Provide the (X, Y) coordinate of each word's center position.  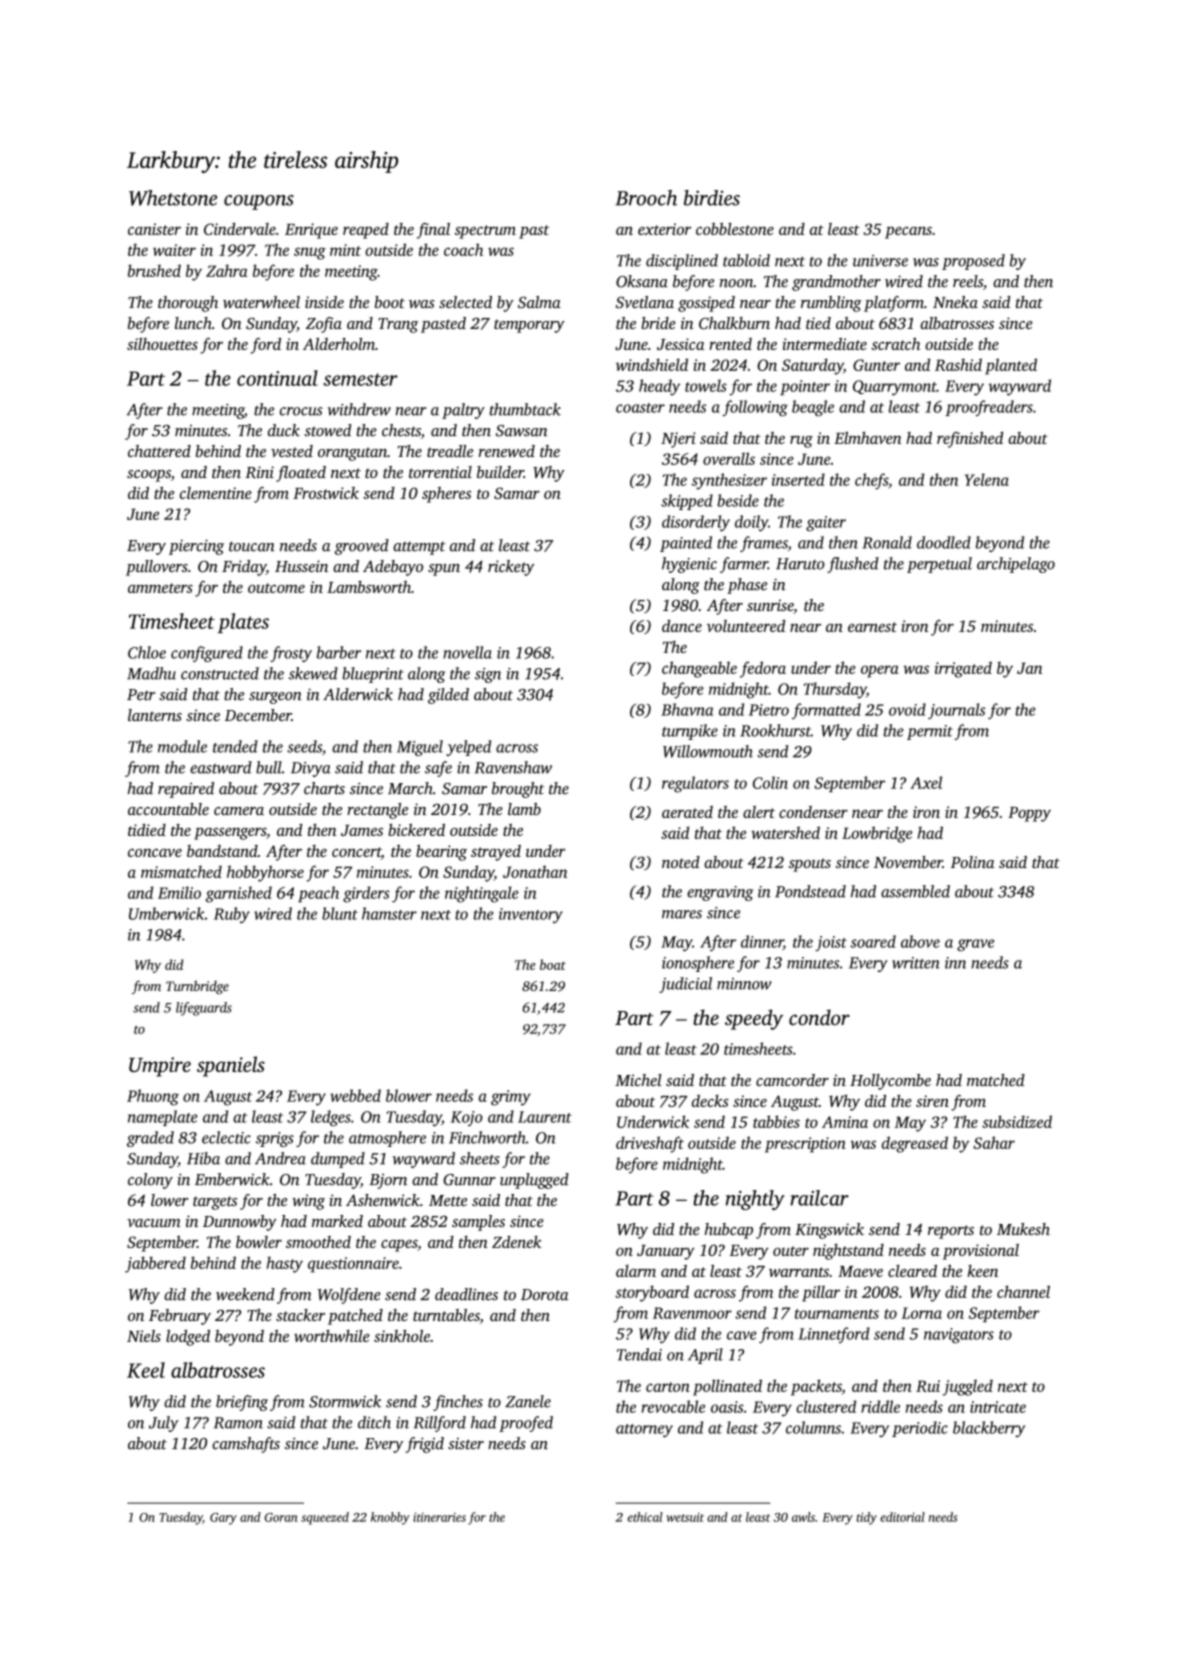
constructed (220, 673)
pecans (908, 233)
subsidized (1017, 1121)
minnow (744, 984)
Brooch (646, 198)
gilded (448, 696)
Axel (926, 782)
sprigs (275, 1139)
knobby (390, 1518)
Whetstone (173, 198)
